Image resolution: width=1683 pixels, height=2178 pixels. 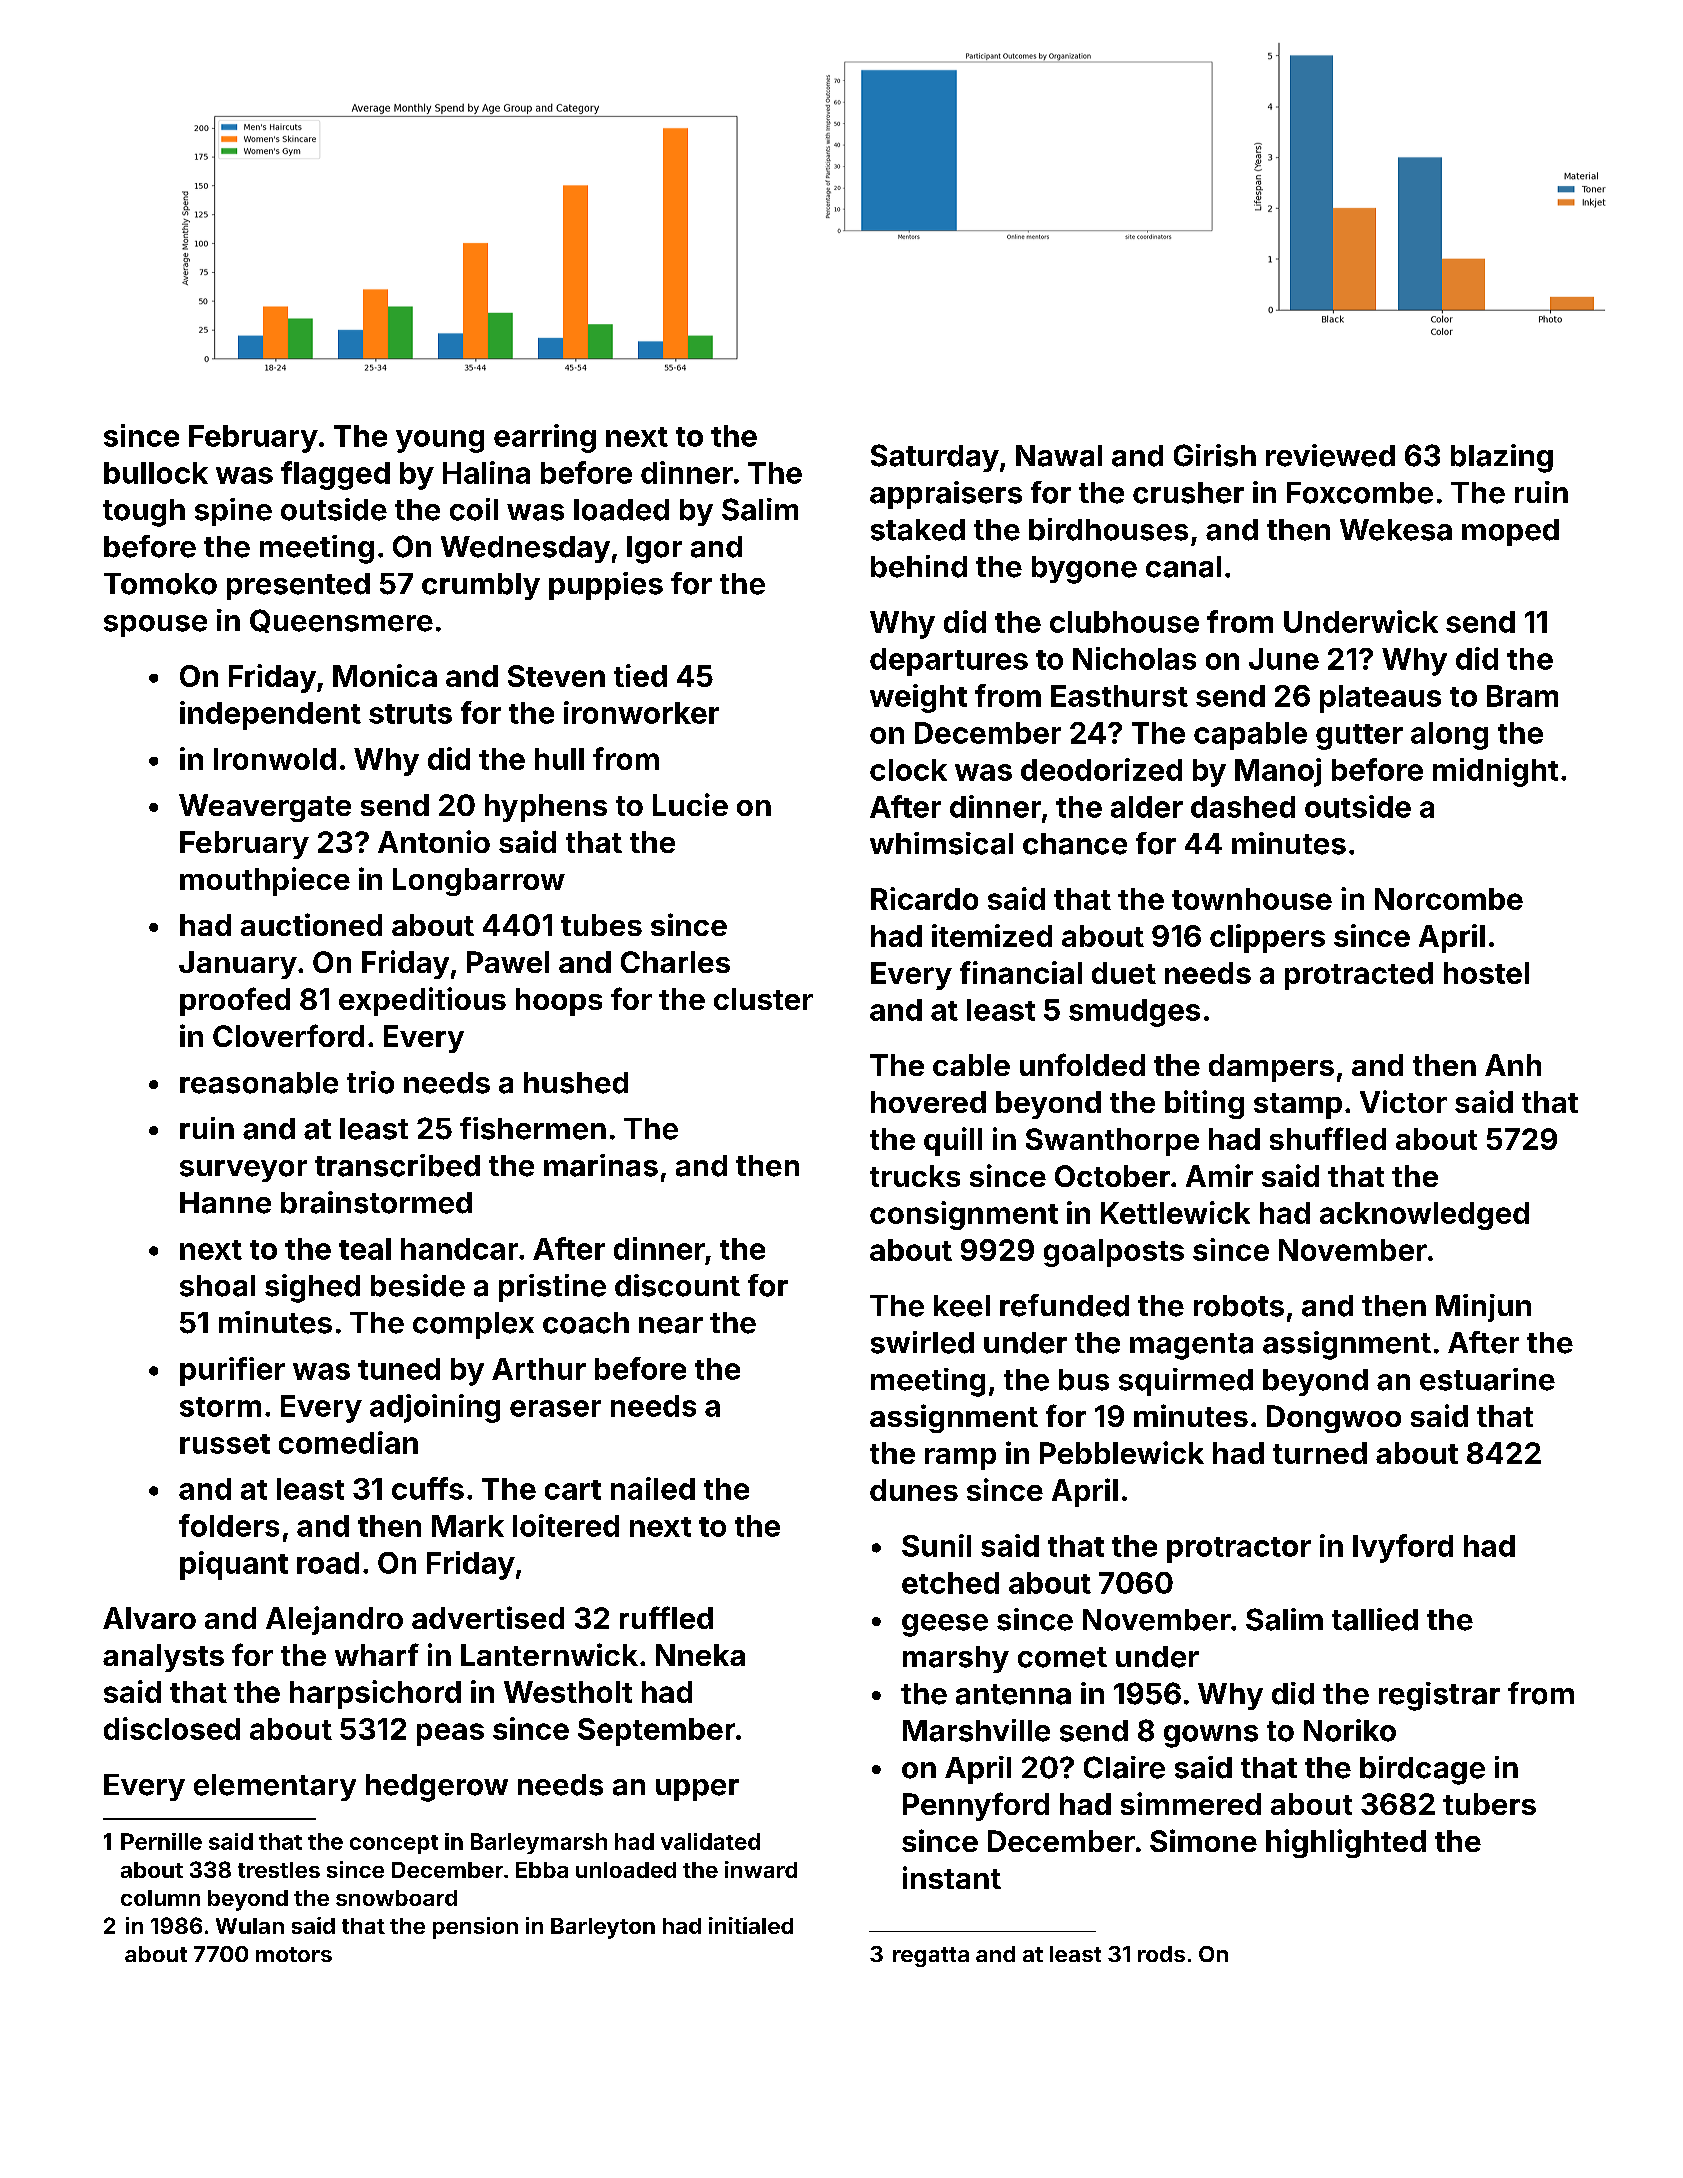 I want to click on ruffled, so click(x=666, y=1617).
